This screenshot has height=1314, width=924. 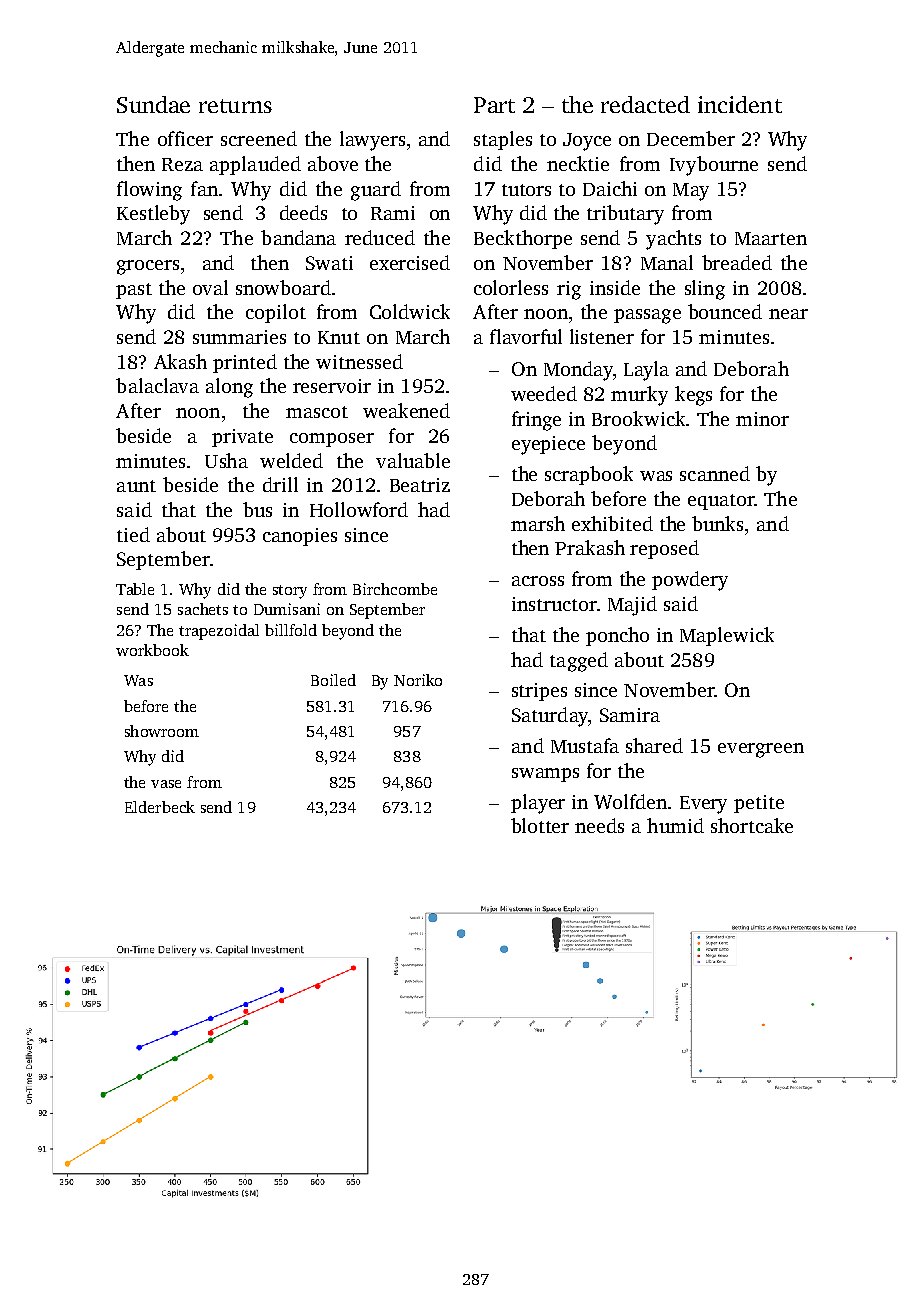 What do you see at coordinates (300, 537) in the screenshot?
I see `canopies` at bounding box center [300, 537].
